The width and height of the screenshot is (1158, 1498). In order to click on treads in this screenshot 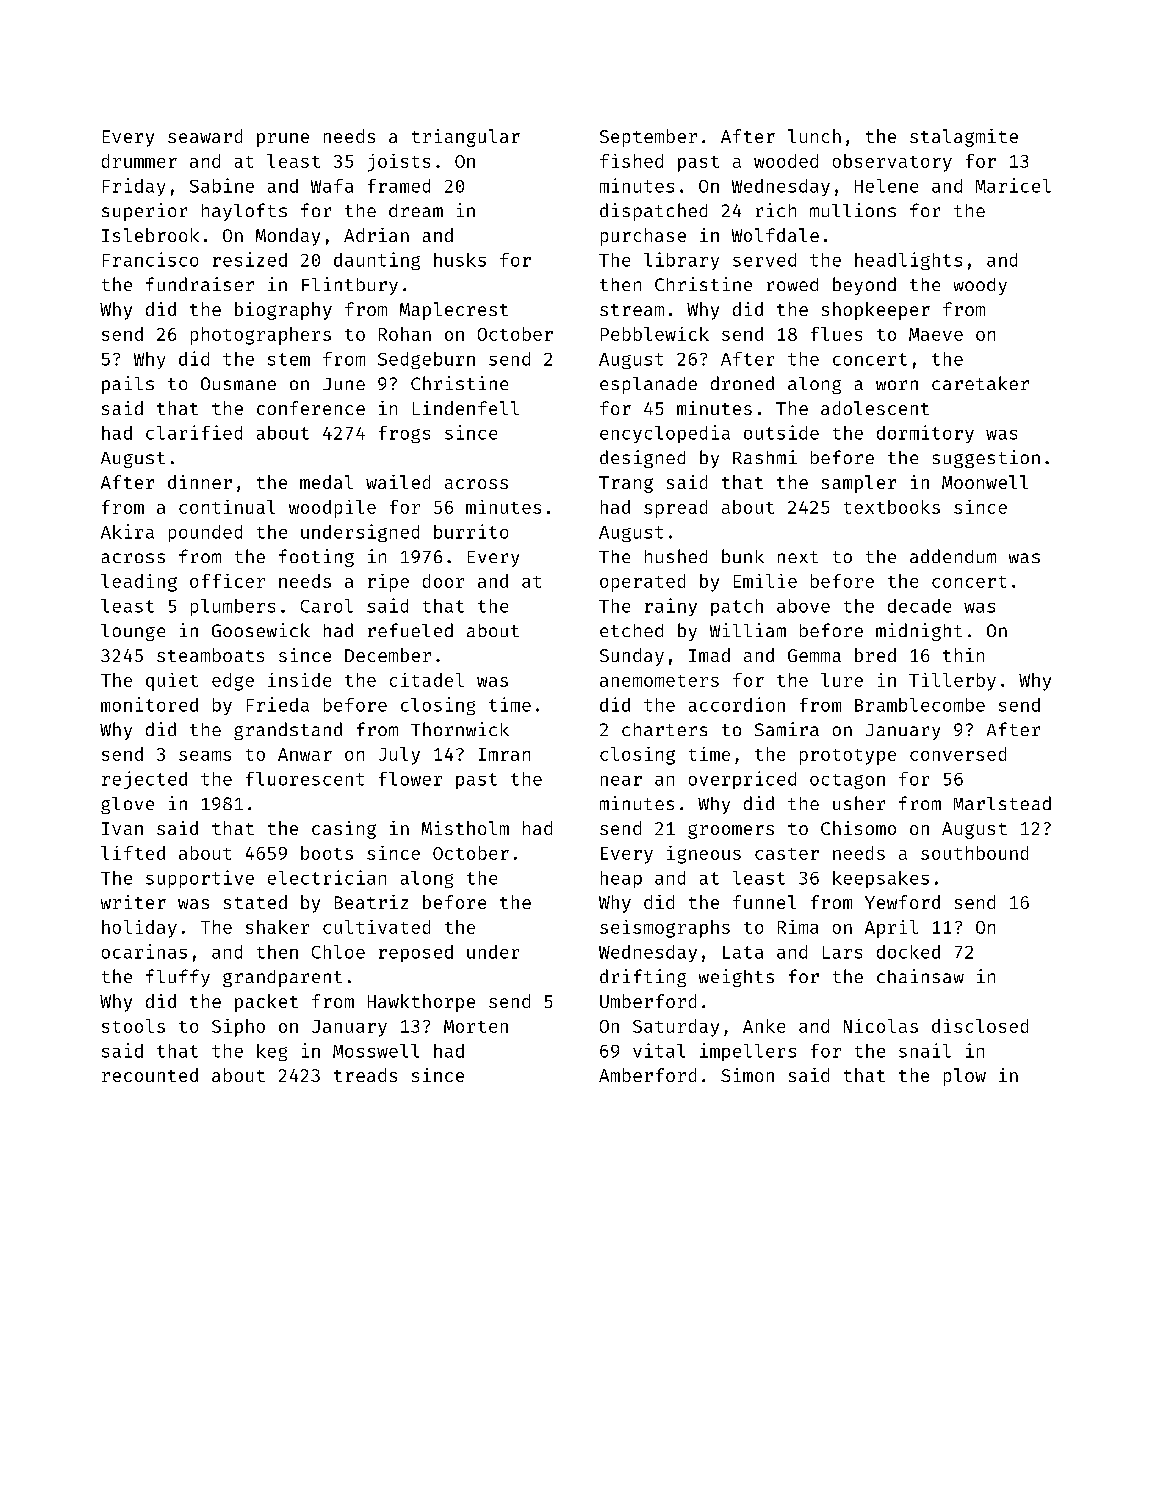, I will do `click(365, 1075)`.
